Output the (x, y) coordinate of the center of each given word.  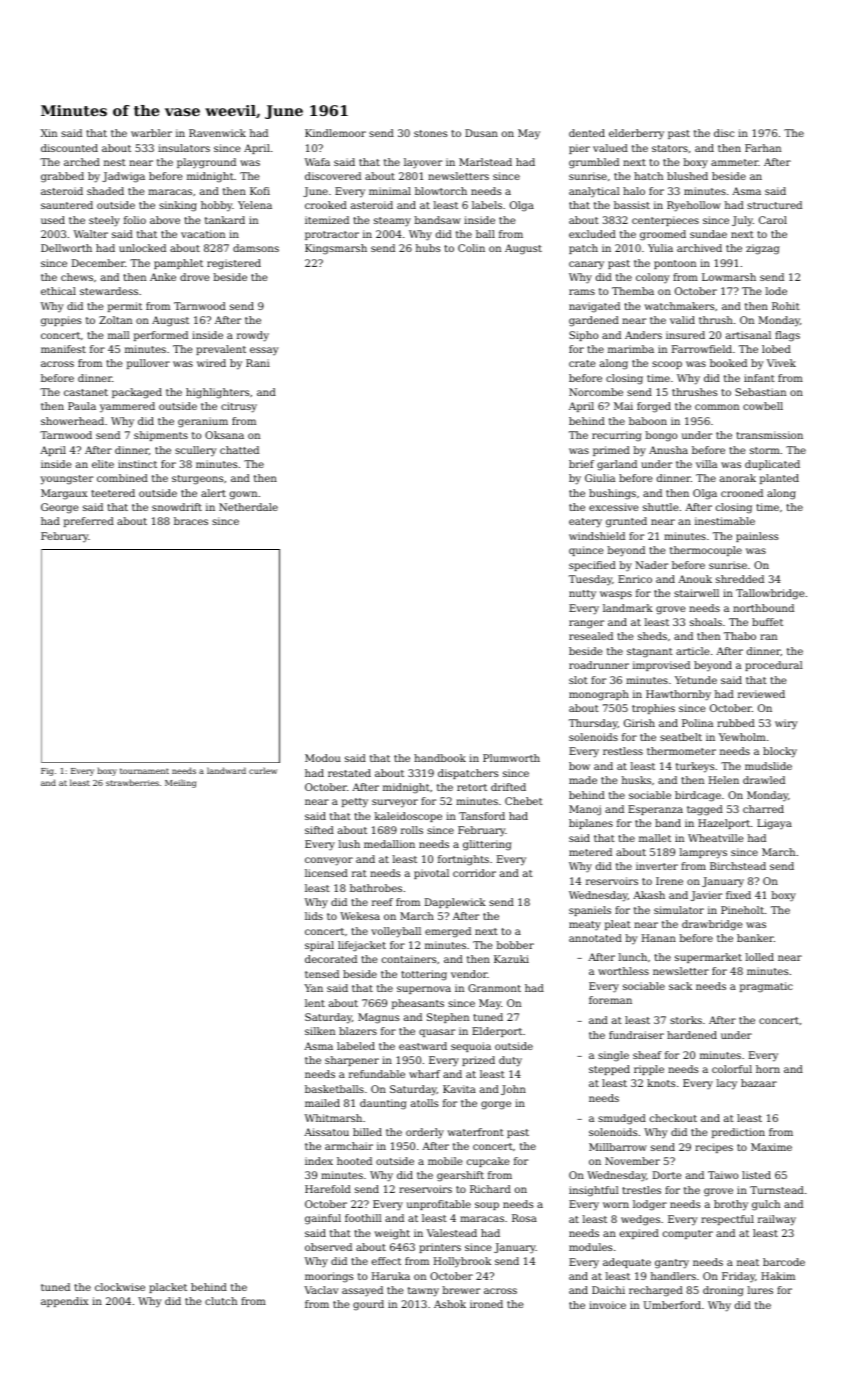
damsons (256, 248)
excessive (614, 507)
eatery (585, 523)
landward (226, 770)
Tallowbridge (770, 594)
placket (168, 1288)
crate (582, 363)
